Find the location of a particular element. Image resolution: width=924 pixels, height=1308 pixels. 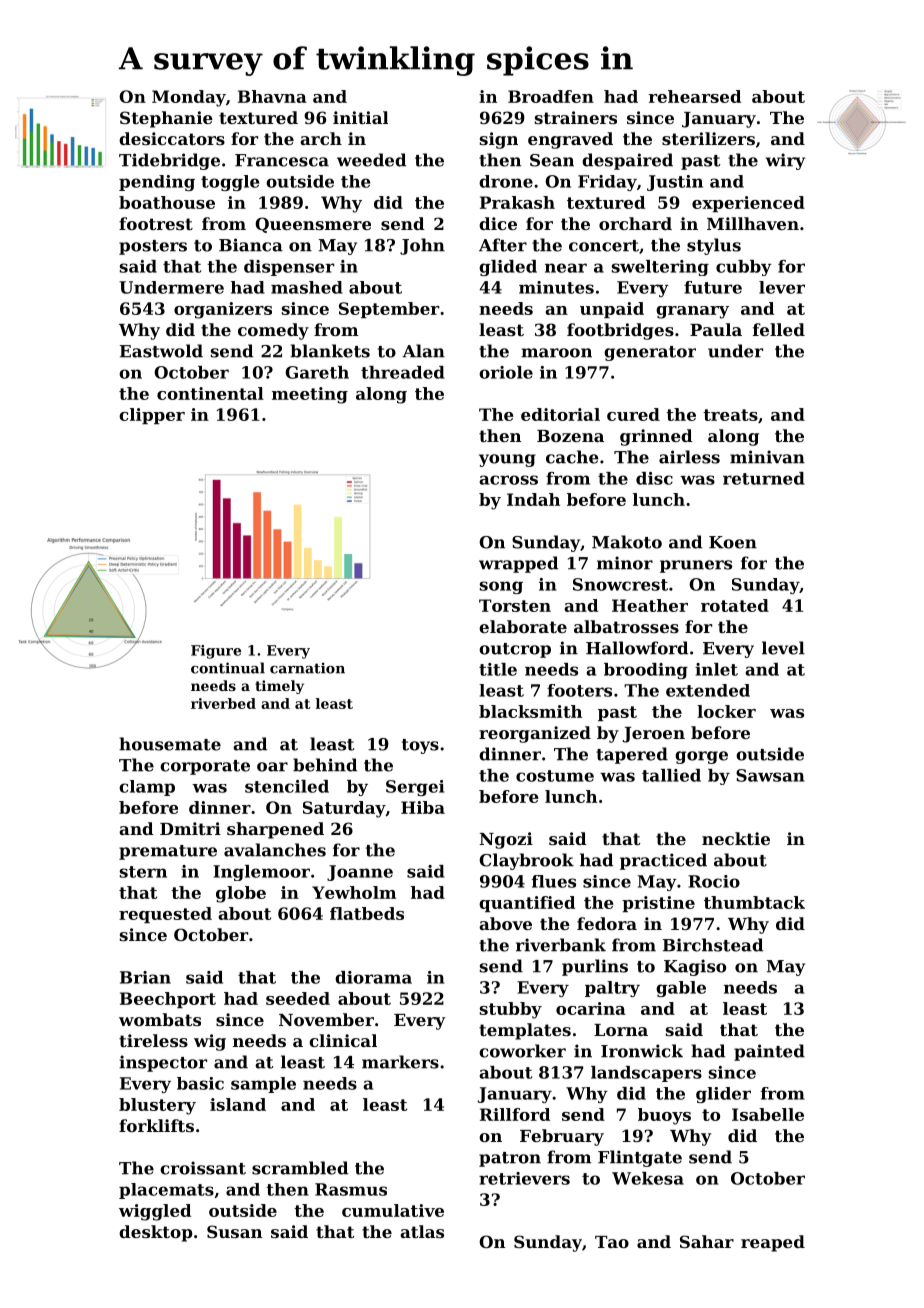

Paula is located at coordinates (716, 329).
